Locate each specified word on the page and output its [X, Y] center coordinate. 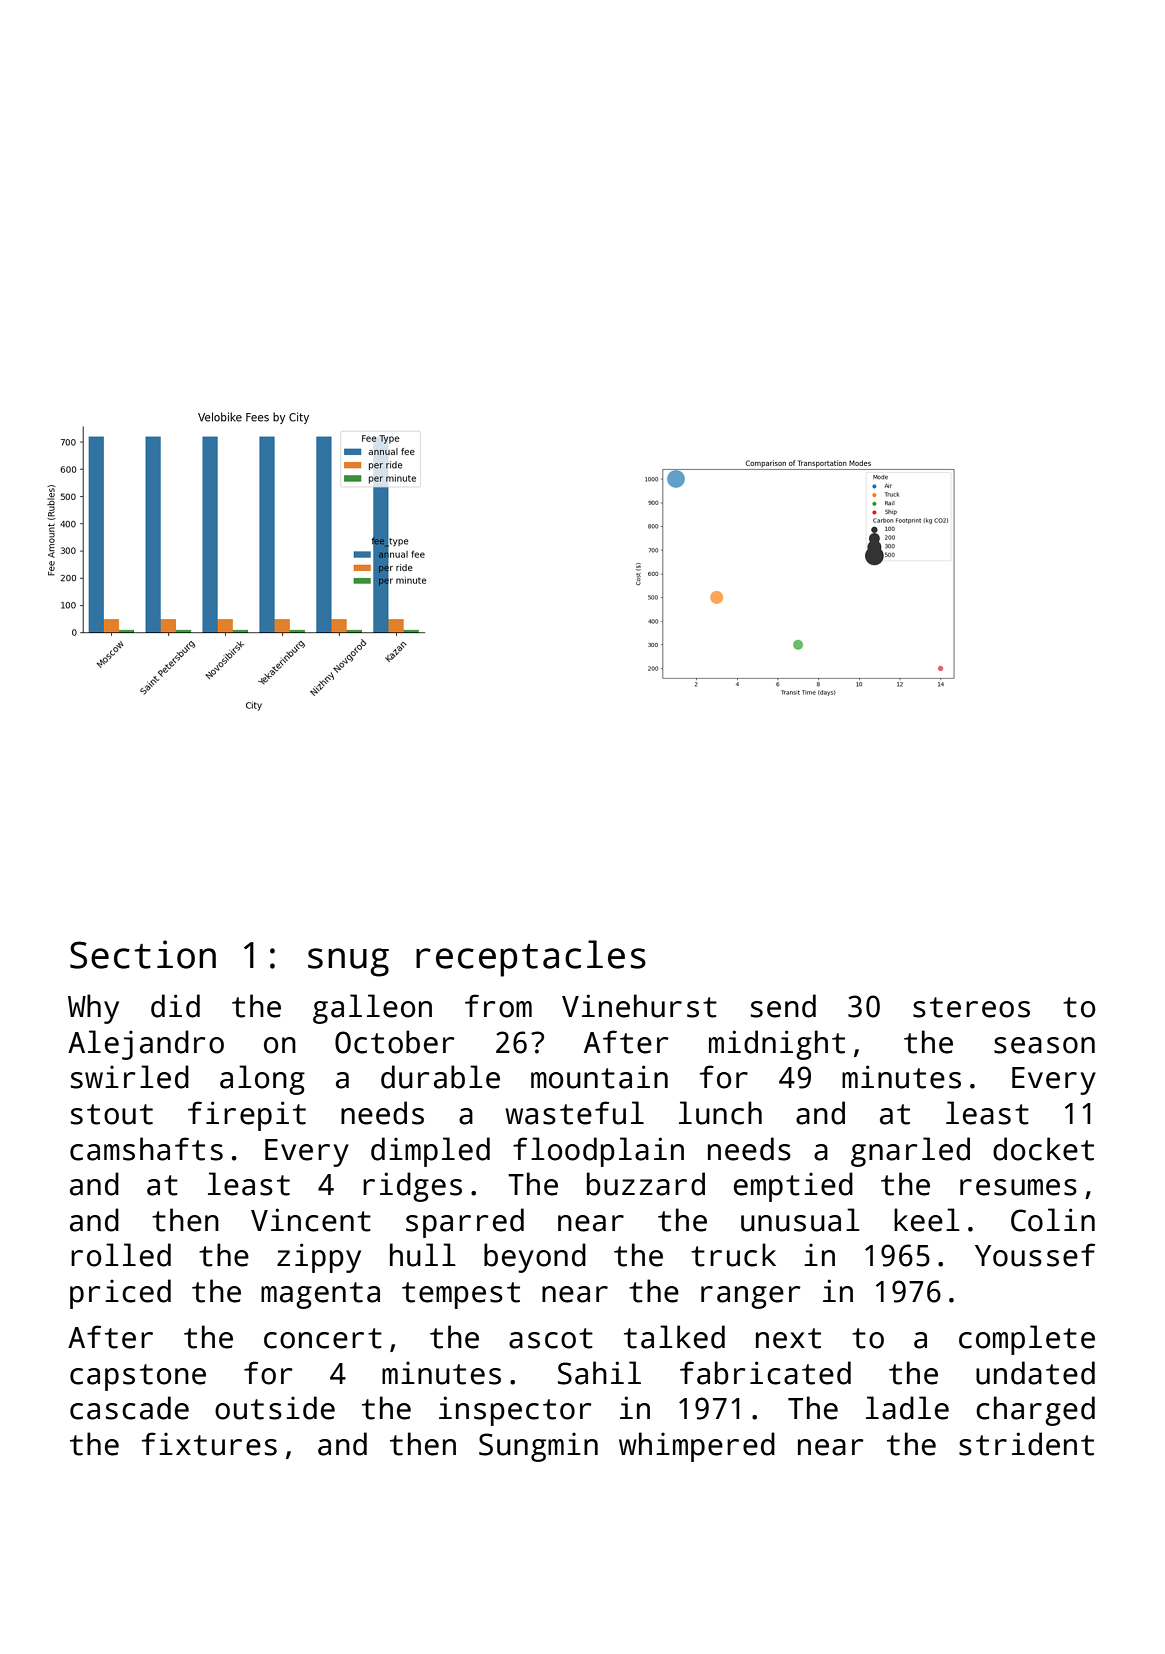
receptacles [531, 958]
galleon [372, 1009]
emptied [793, 1187]
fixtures [209, 1444]
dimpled [430, 1152]
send [783, 1006]
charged [1035, 1411]
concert [323, 1338]
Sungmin [538, 1447]
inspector [515, 1411]
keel [927, 1220]
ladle [907, 1408]
